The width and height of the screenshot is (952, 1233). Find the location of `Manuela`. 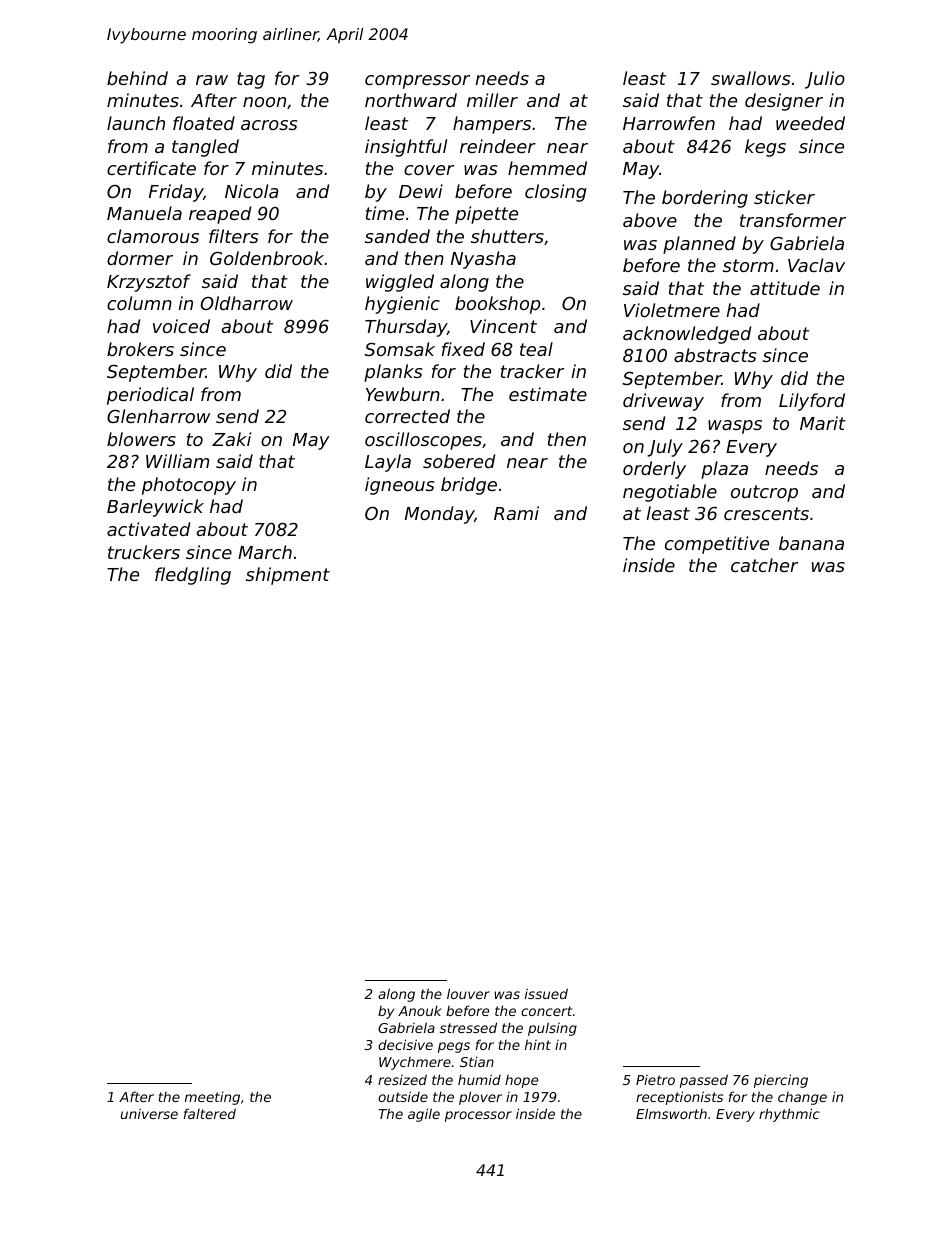

Manuela is located at coordinates (144, 213).
